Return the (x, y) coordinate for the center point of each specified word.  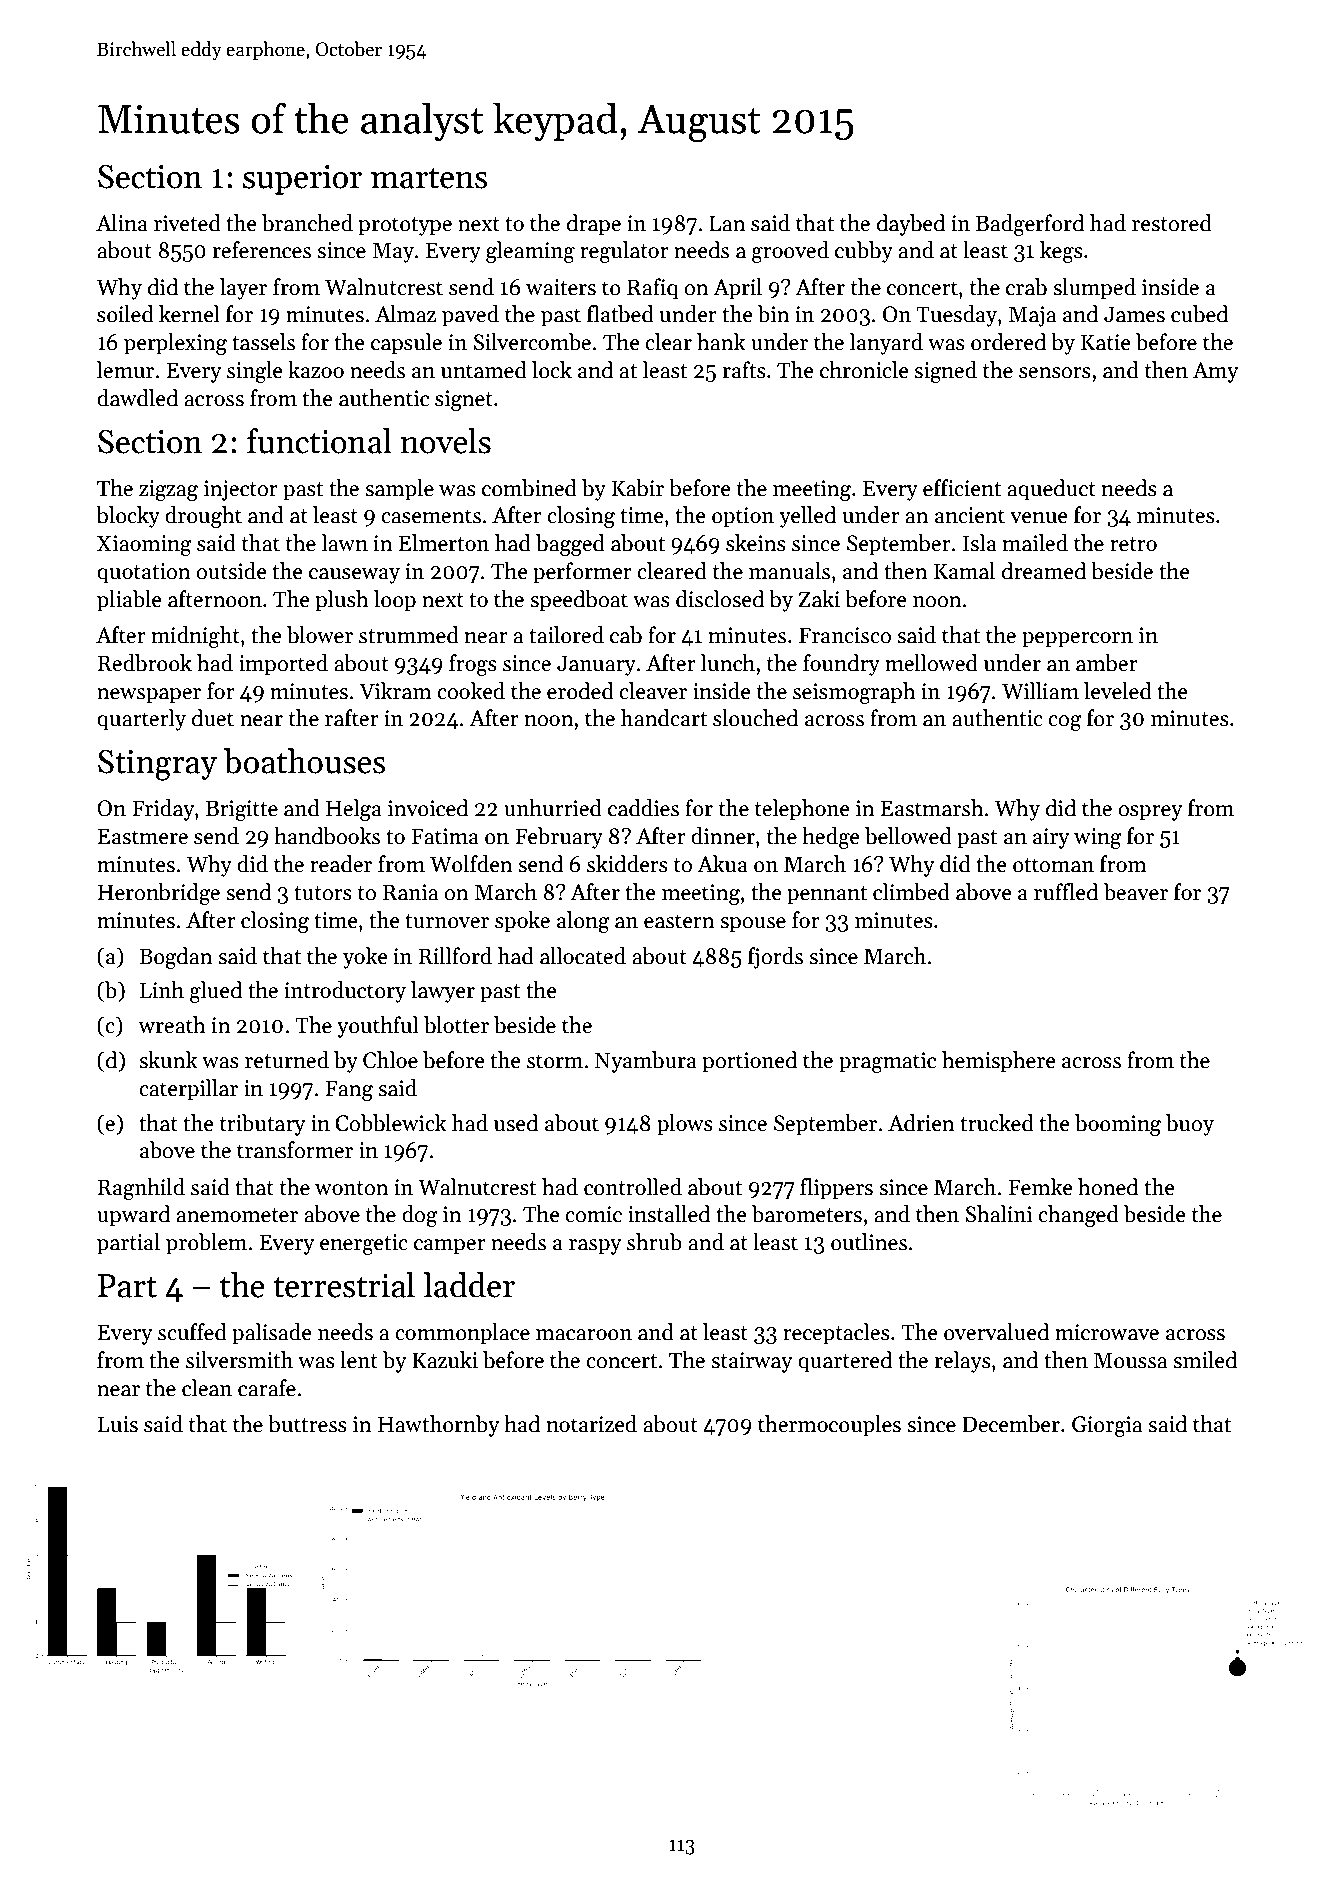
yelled (807, 517)
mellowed (931, 663)
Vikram (395, 691)
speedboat (579, 601)
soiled (125, 314)
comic (593, 1214)
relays (963, 1362)
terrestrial (344, 1285)
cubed (1199, 314)
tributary (263, 1125)
